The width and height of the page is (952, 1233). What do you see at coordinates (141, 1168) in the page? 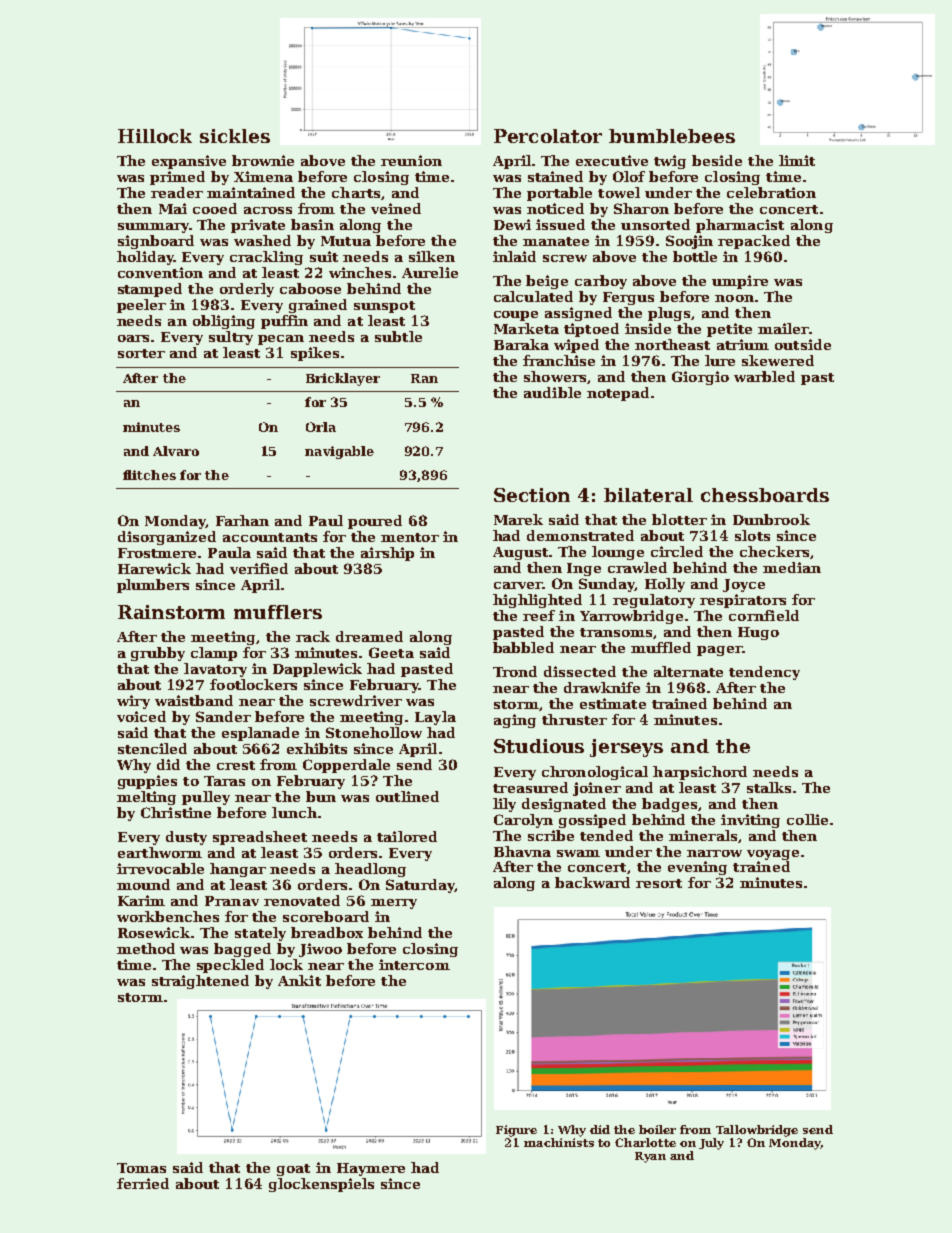
I see `Tomas` at bounding box center [141, 1168].
